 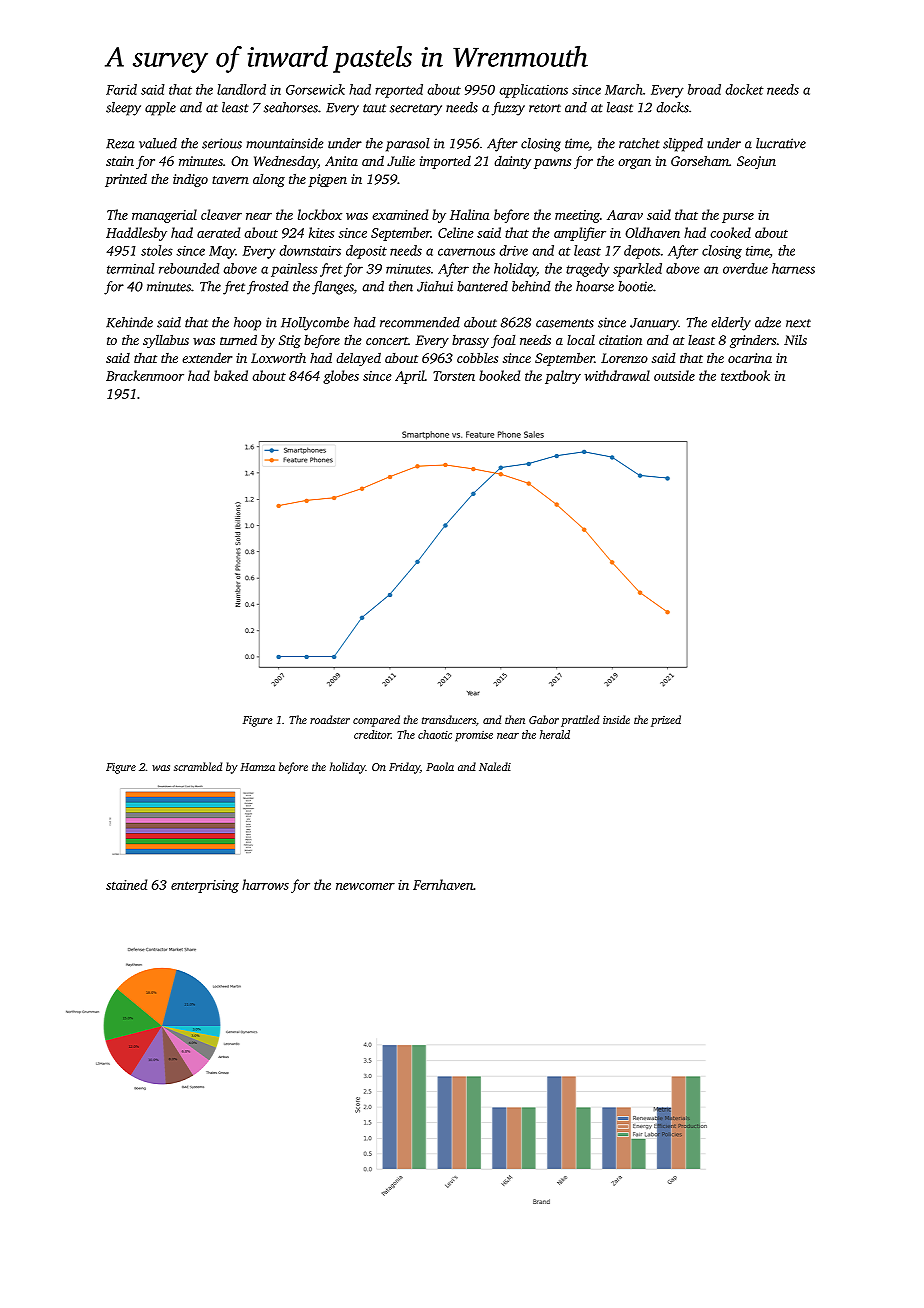 I want to click on roadster, so click(x=330, y=719).
